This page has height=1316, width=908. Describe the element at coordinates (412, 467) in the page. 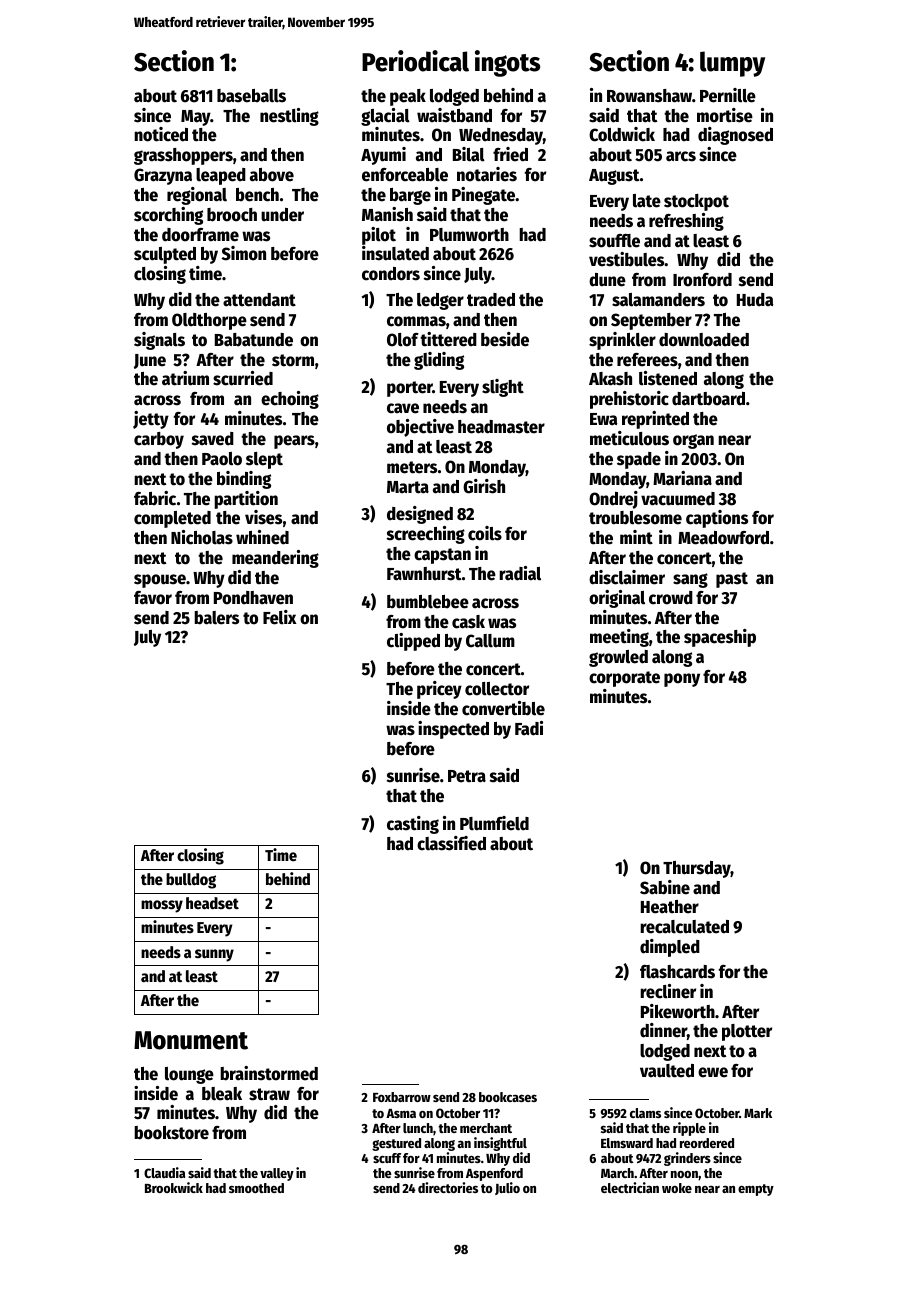

I see `meters` at that location.
